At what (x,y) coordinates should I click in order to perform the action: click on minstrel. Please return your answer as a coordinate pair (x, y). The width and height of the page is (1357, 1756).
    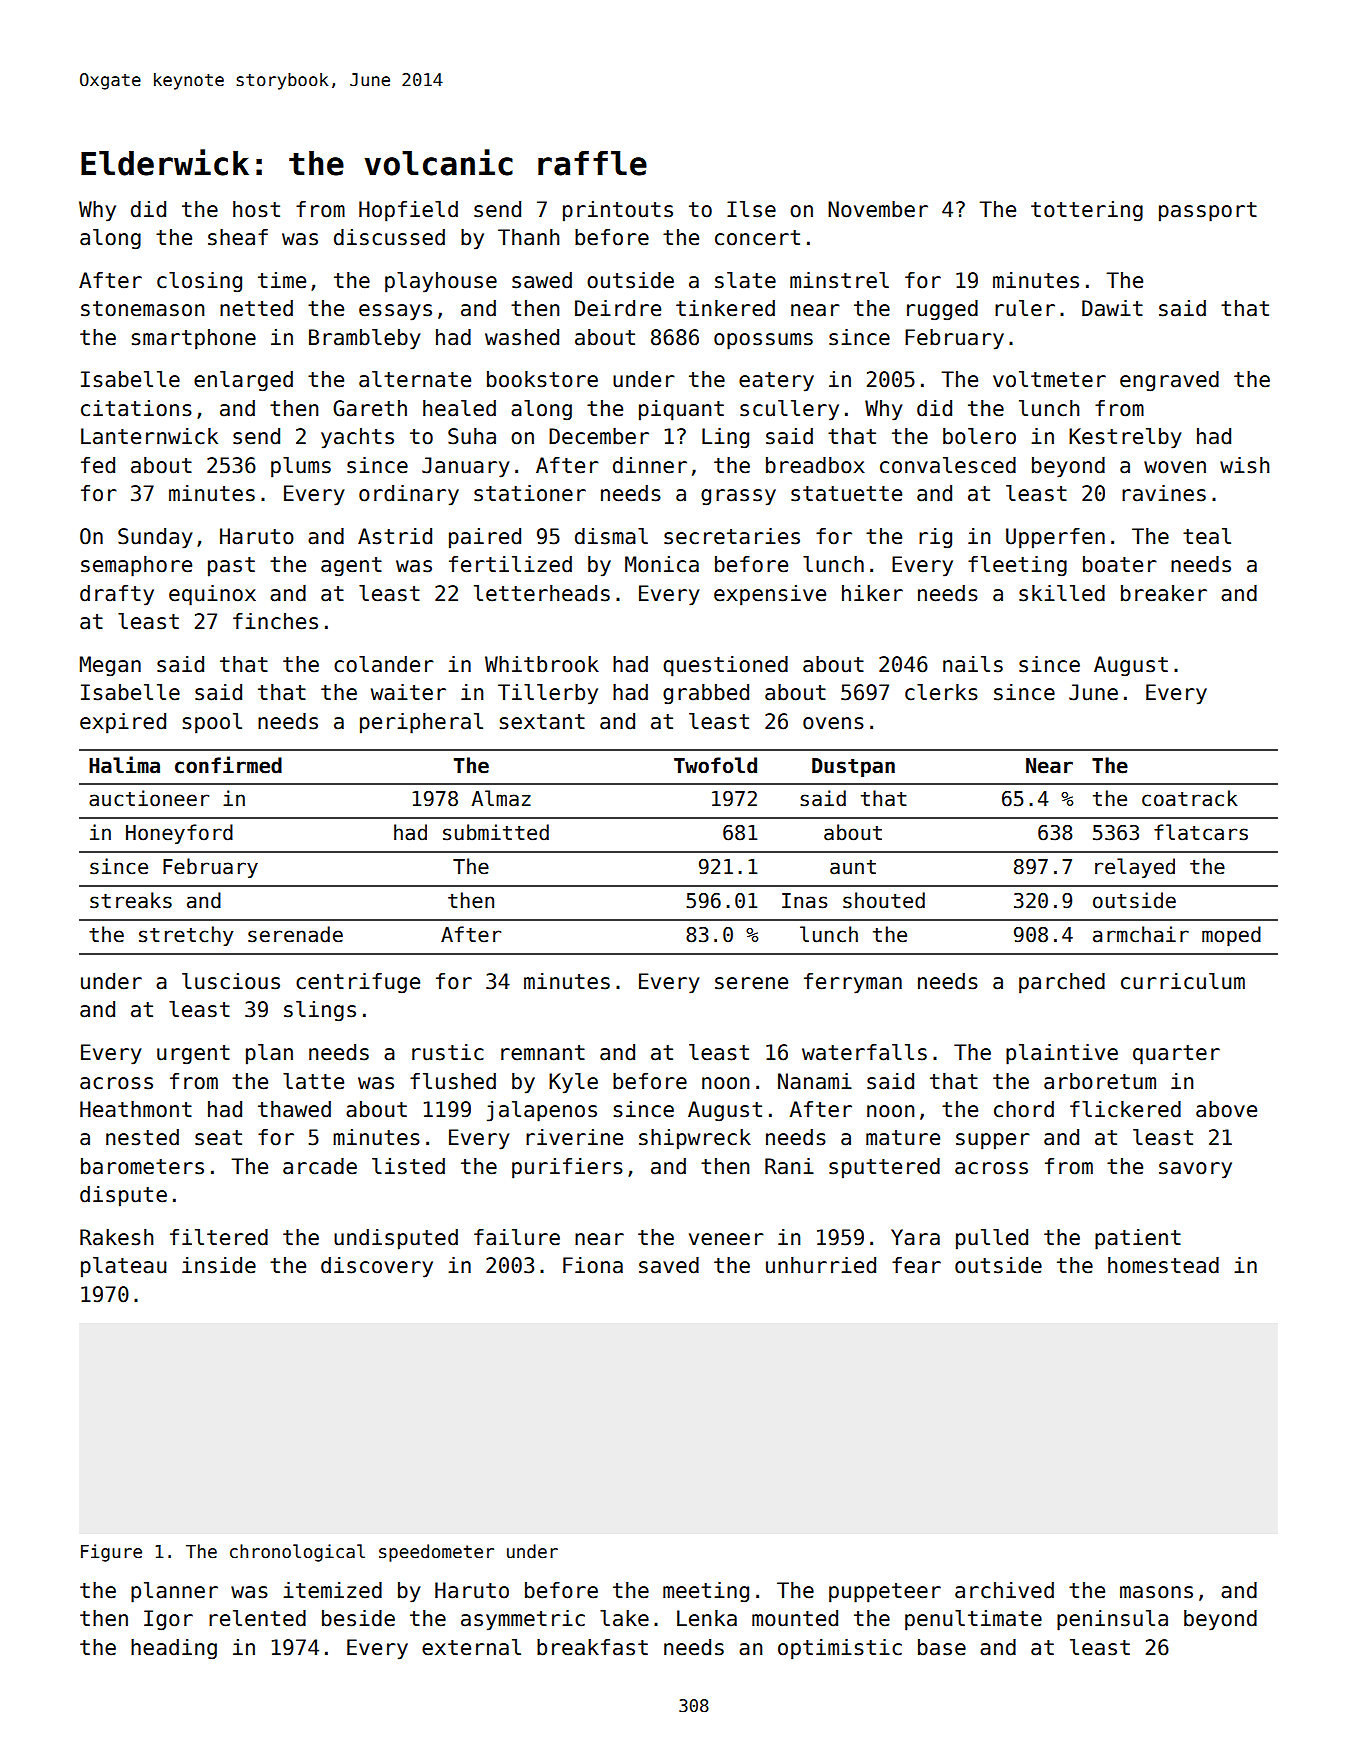
    Looking at the image, I should click on (839, 280).
